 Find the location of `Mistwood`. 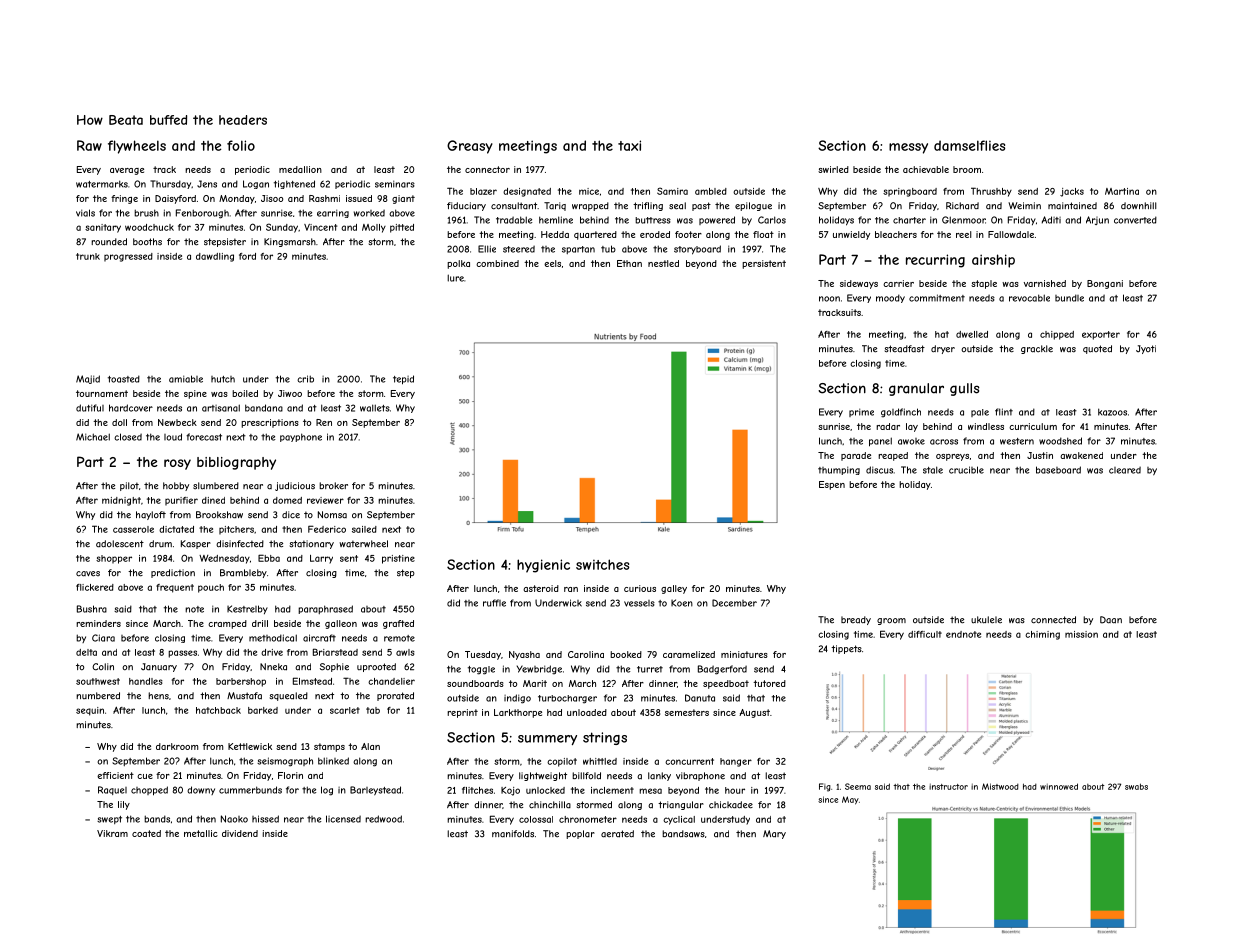

Mistwood is located at coordinates (1000, 786).
